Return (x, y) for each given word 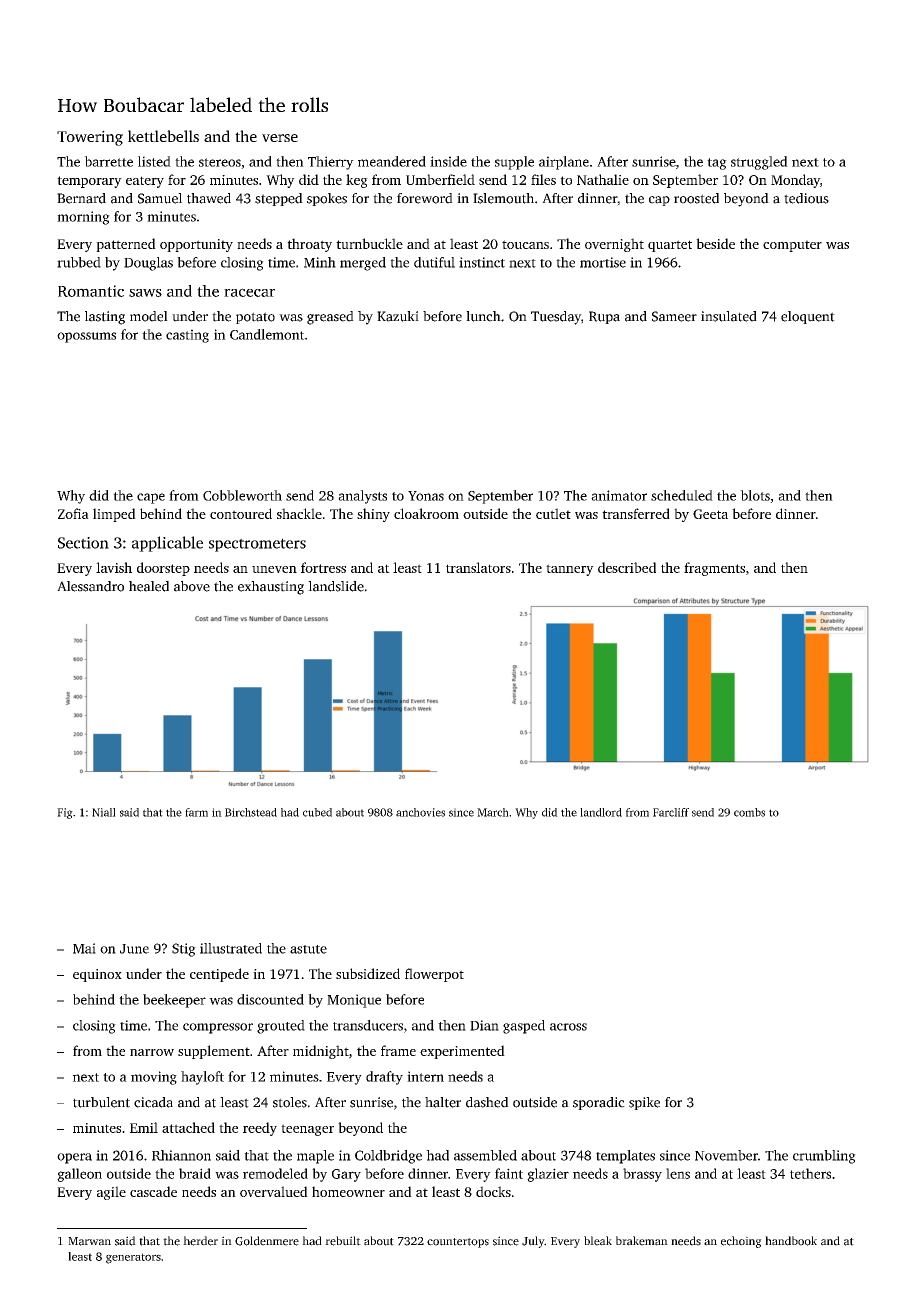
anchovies (420, 812)
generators (133, 1258)
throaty (309, 245)
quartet (670, 246)
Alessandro (90, 586)
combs (749, 812)
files (543, 179)
